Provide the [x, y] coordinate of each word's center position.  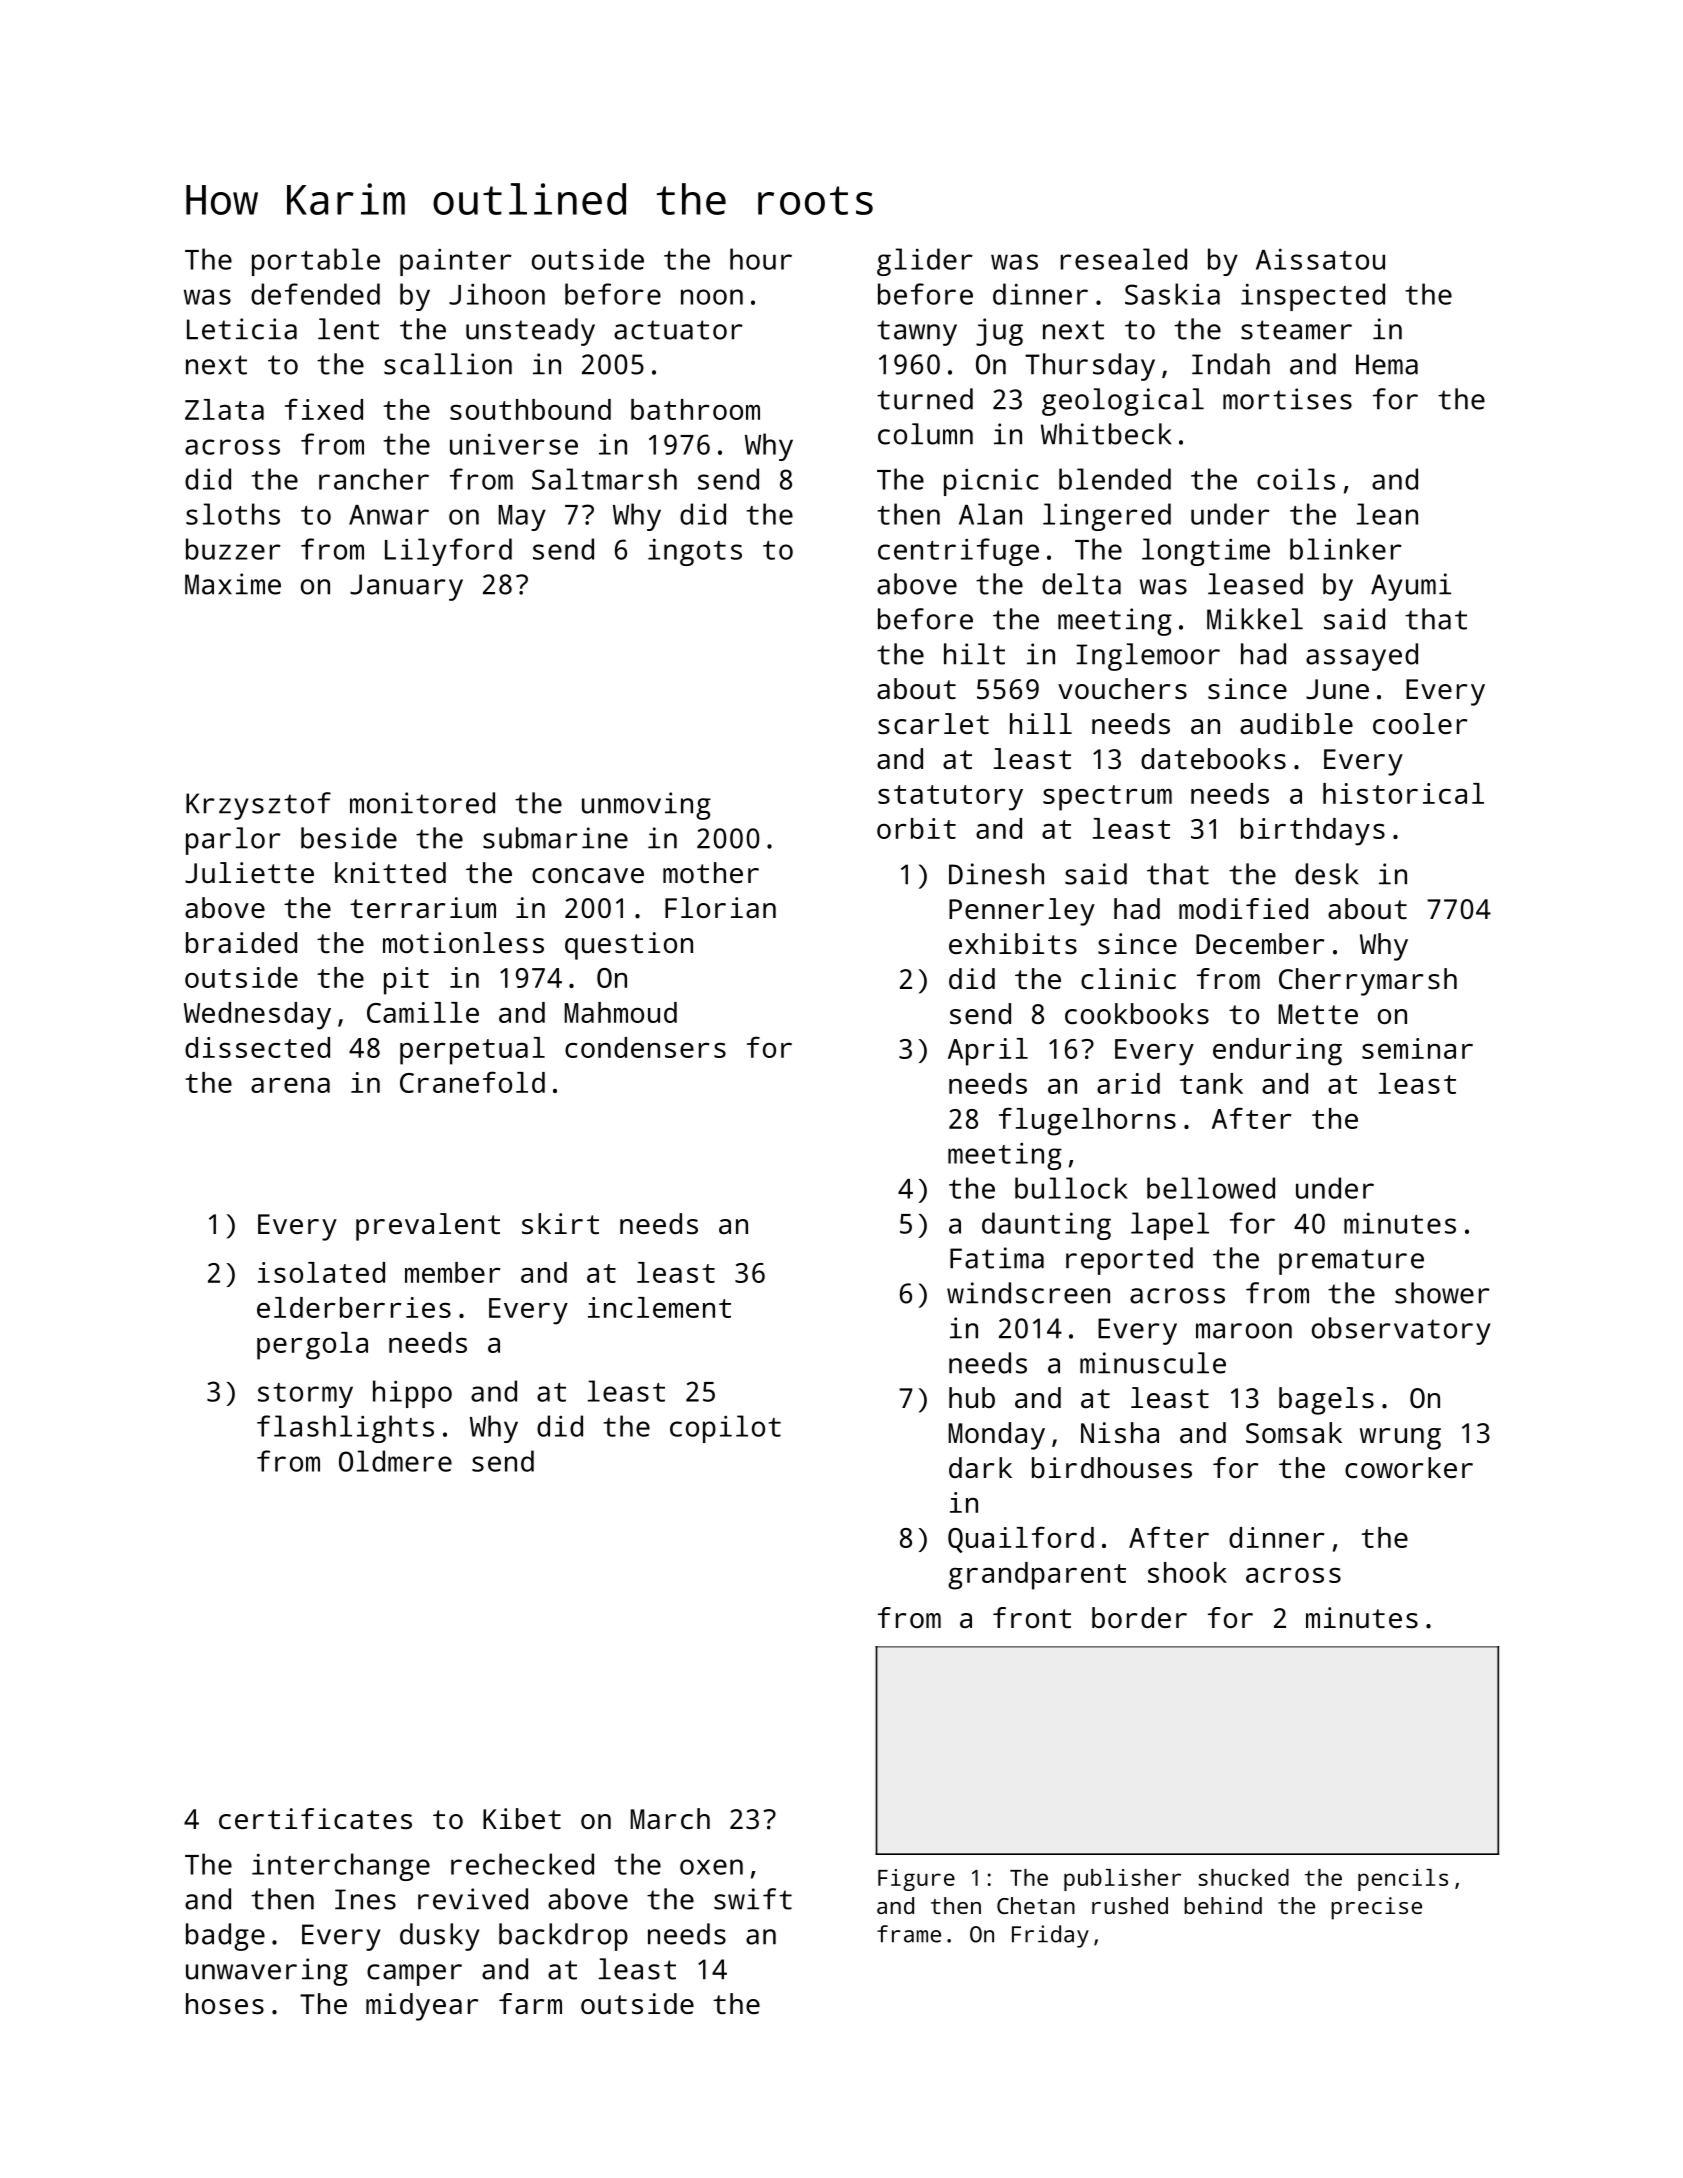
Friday [1050, 1936]
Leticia [242, 329]
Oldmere [395, 1461]
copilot [725, 1429]
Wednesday [257, 1016]
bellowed [1211, 1188]
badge [225, 1937]
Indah [1231, 364]
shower [1442, 1293]
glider [925, 262]
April [988, 1052]
